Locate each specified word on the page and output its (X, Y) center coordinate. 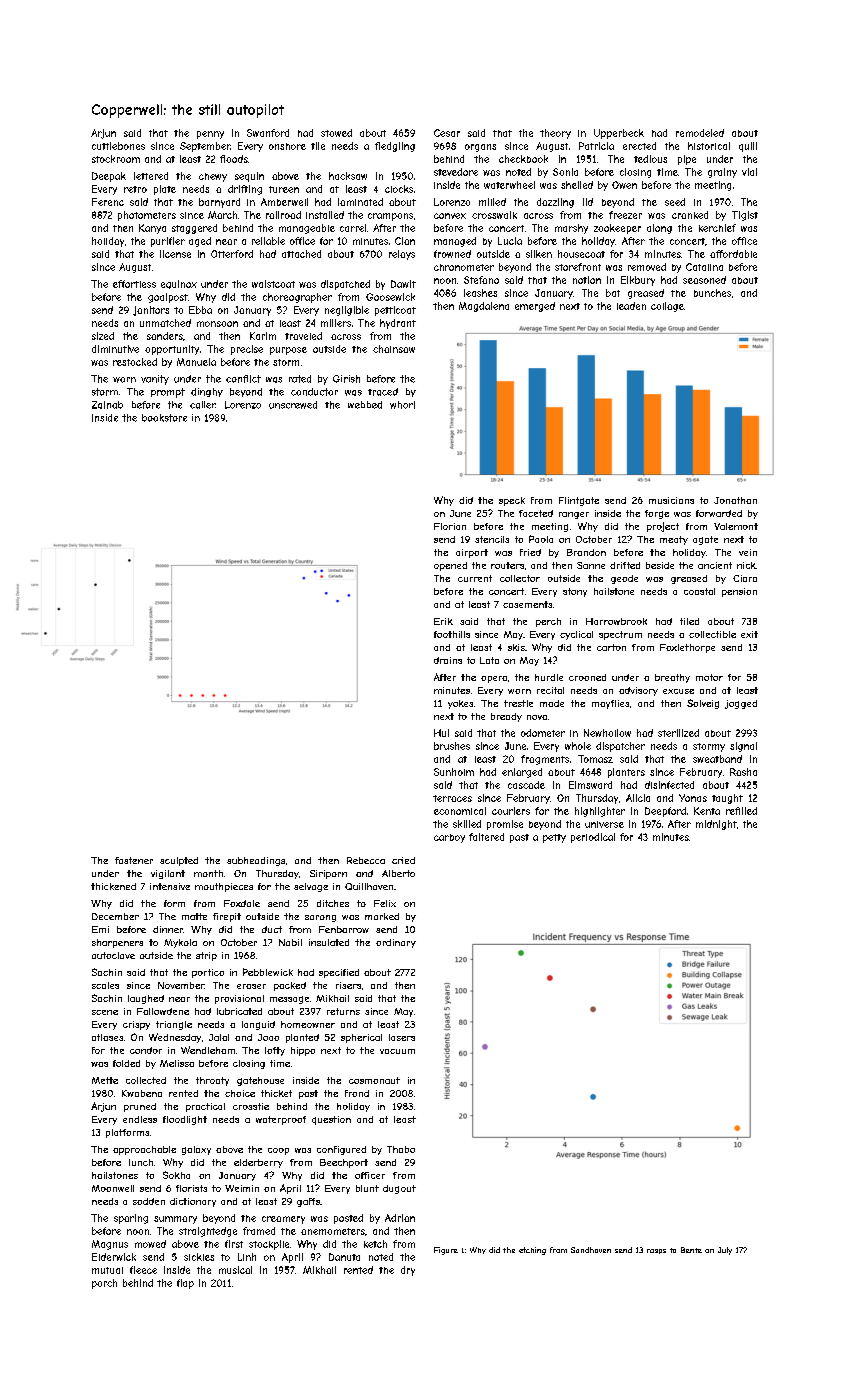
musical (235, 1270)
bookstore (164, 418)
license (175, 254)
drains (448, 660)
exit (749, 634)
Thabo (401, 1149)
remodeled (700, 133)
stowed (336, 133)
